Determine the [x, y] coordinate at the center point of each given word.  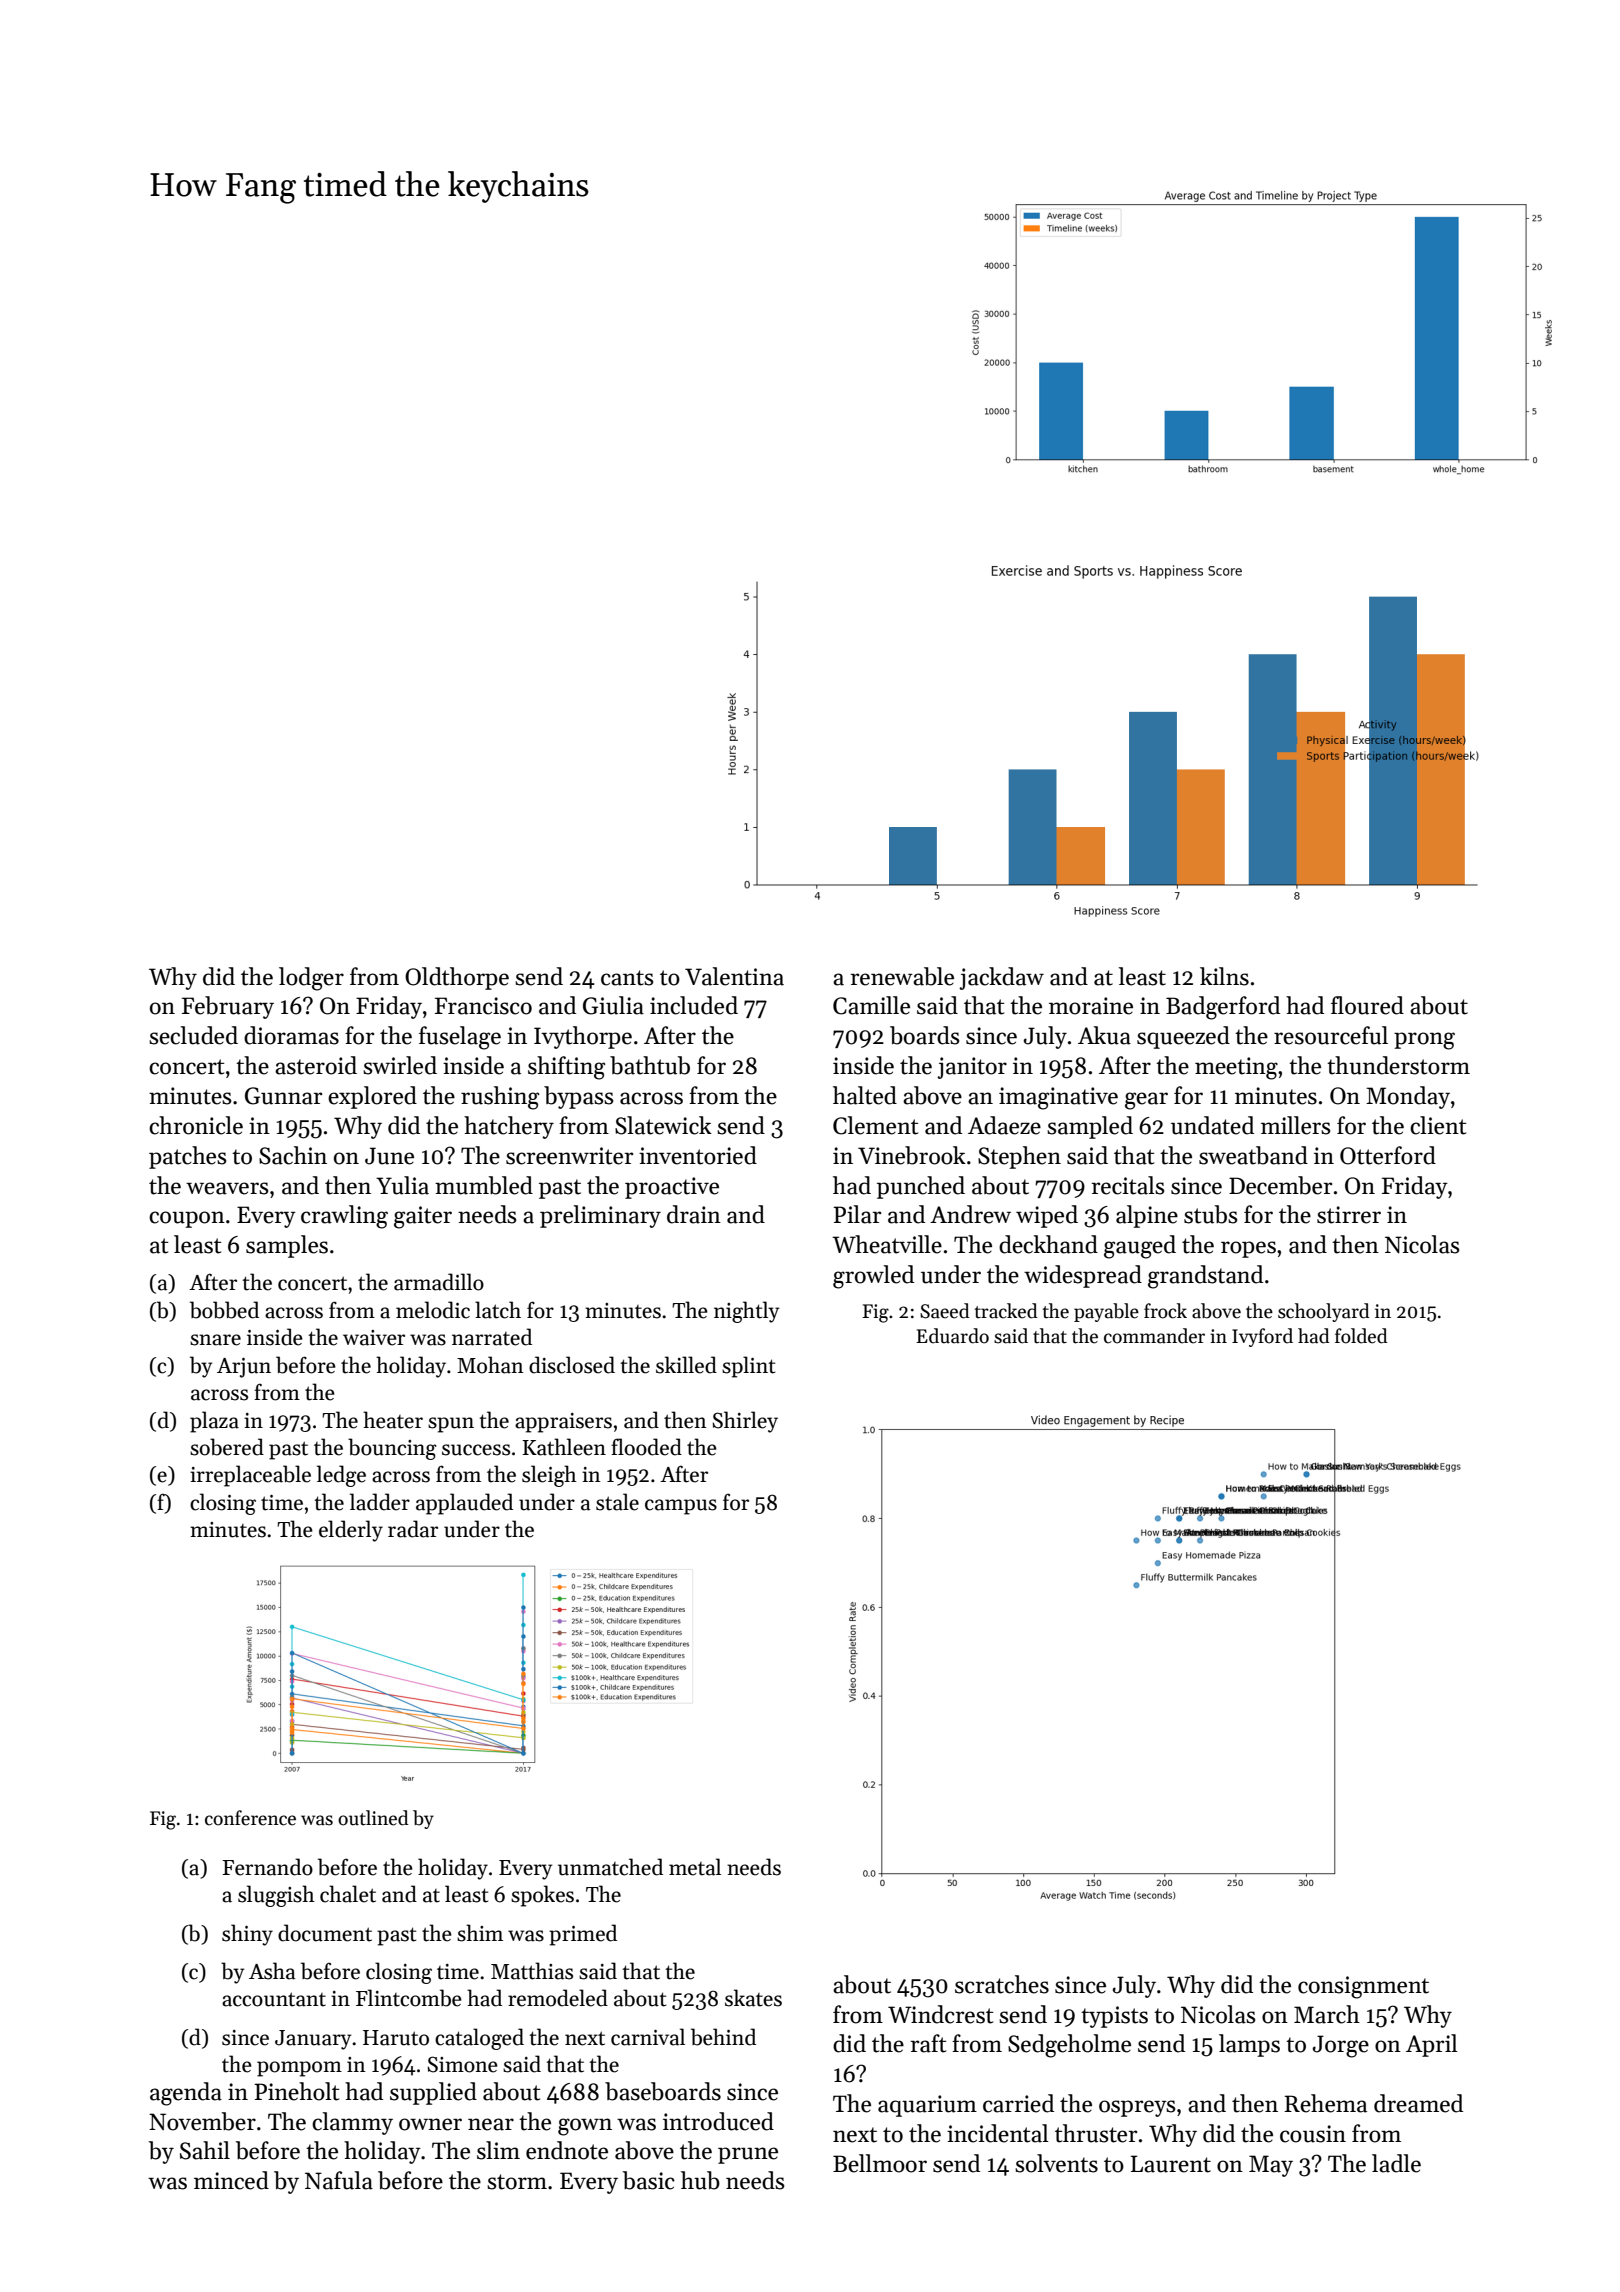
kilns [1224, 976]
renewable [902, 976]
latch [498, 1310]
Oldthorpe [457, 978]
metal [695, 1867]
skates [753, 1998]
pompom [299, 2069]
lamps [1249, 2045]
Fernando [267, 1867]
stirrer [1349, 1215]
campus [681, 1507]
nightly [746, 1312]
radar [413, 1529]
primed [583, 1935]
